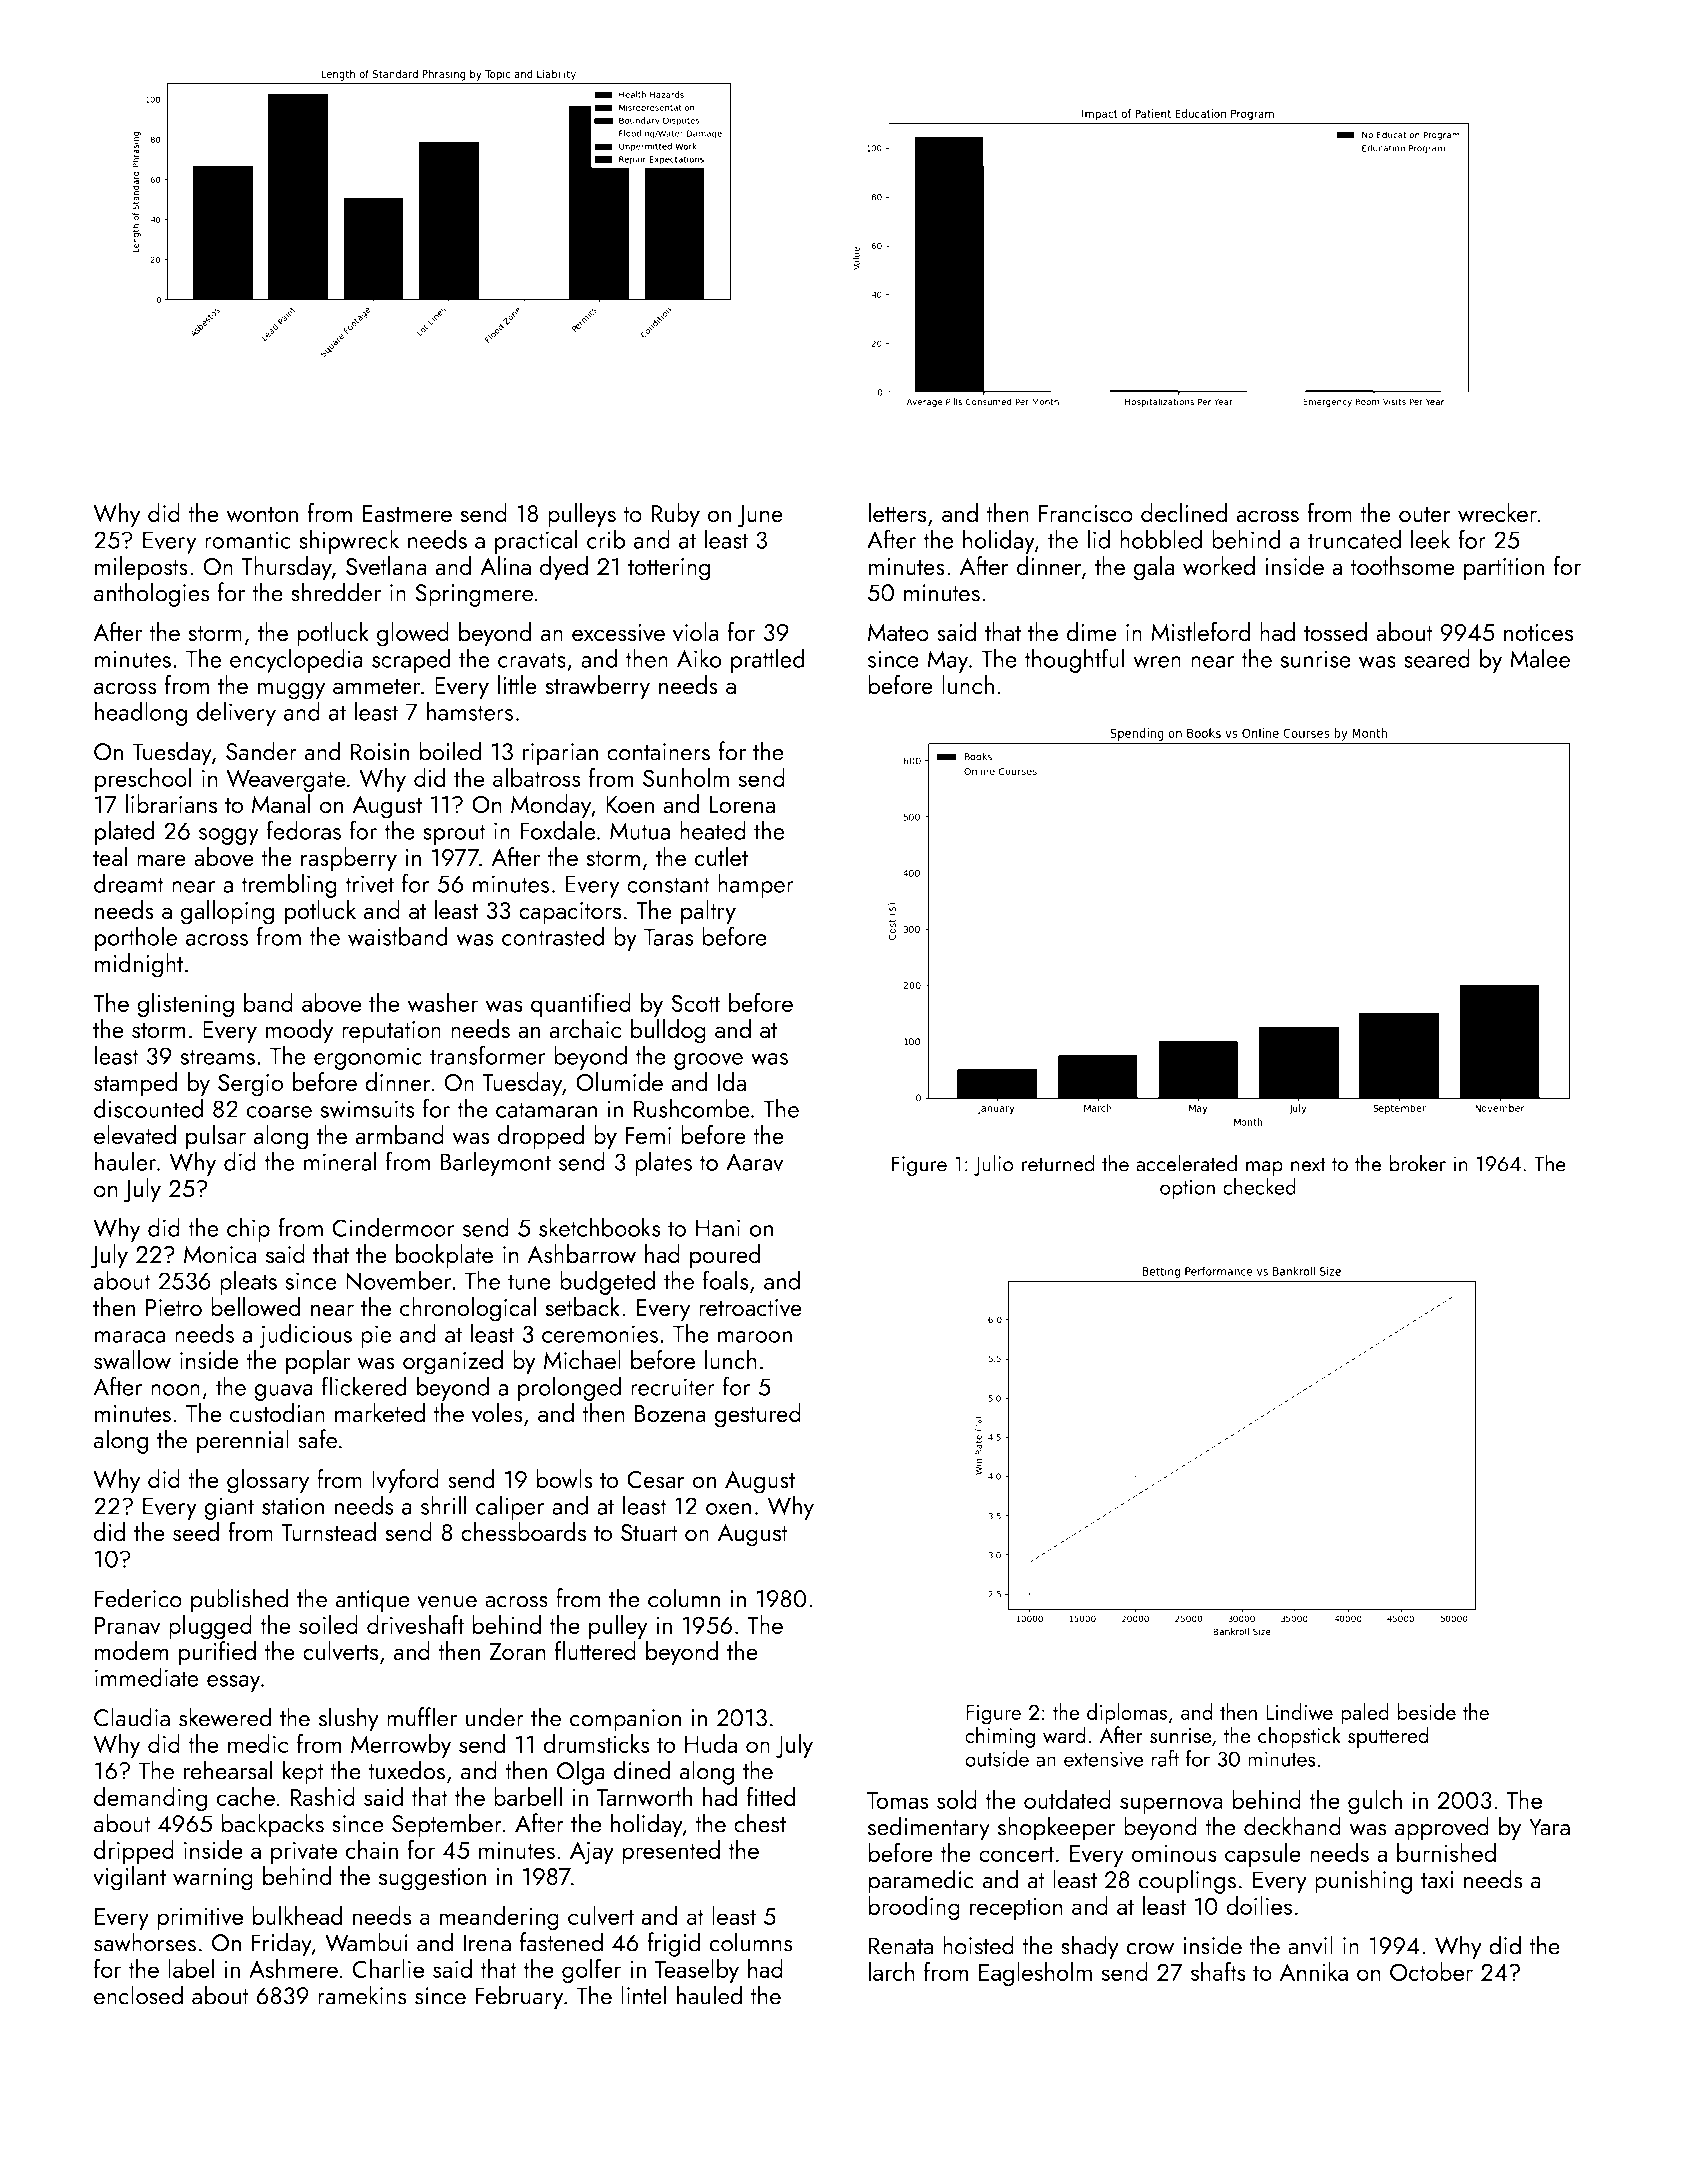 The height and width of the screenshot is (2178, 1683). I want to click on Ruby, so click(675, 515).
